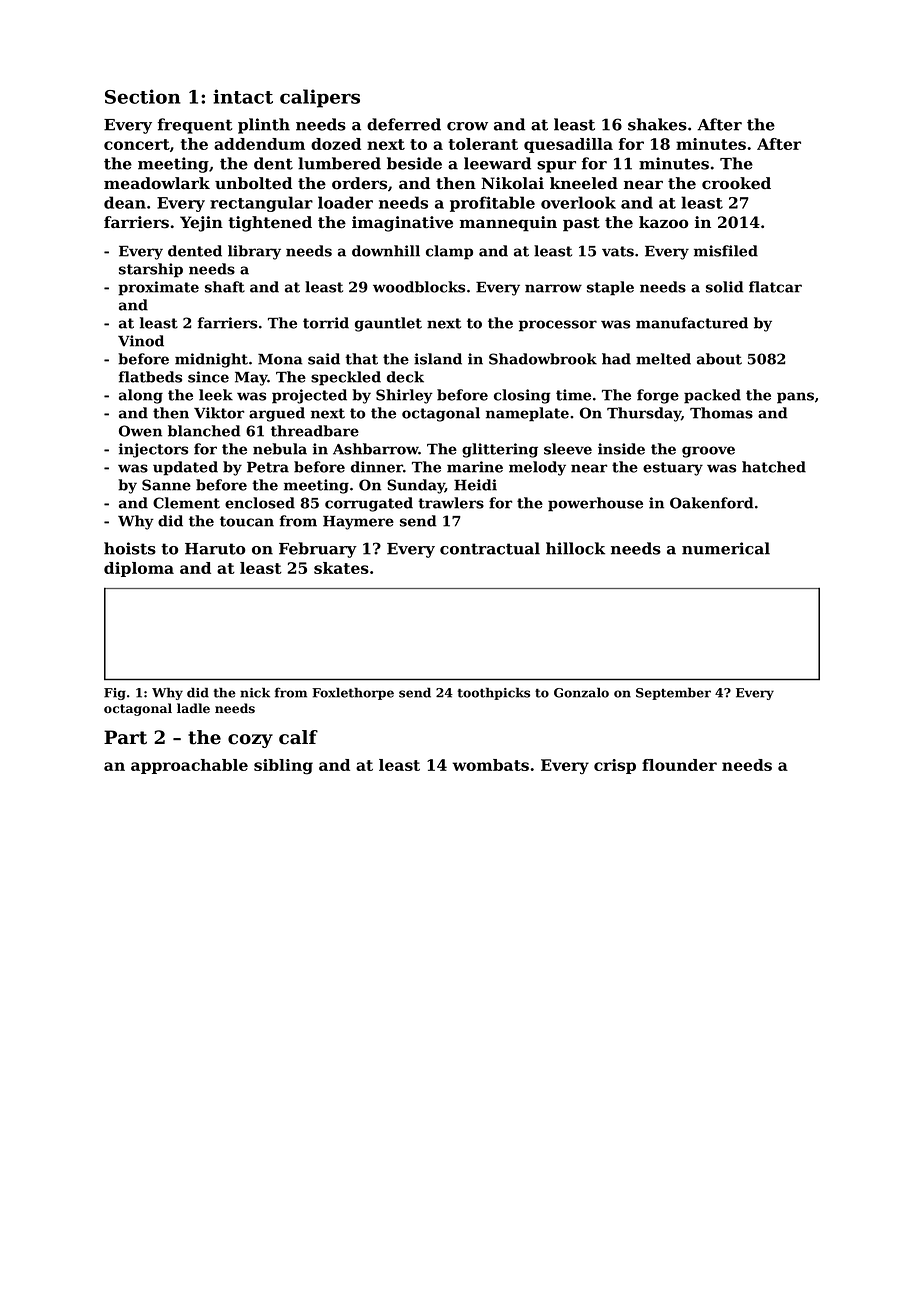 Image resolution: width=924 pixels, height=1308 pixels. Describe the element at coordinates (467, 126) in the screenshot. I see `crow` at that location.
